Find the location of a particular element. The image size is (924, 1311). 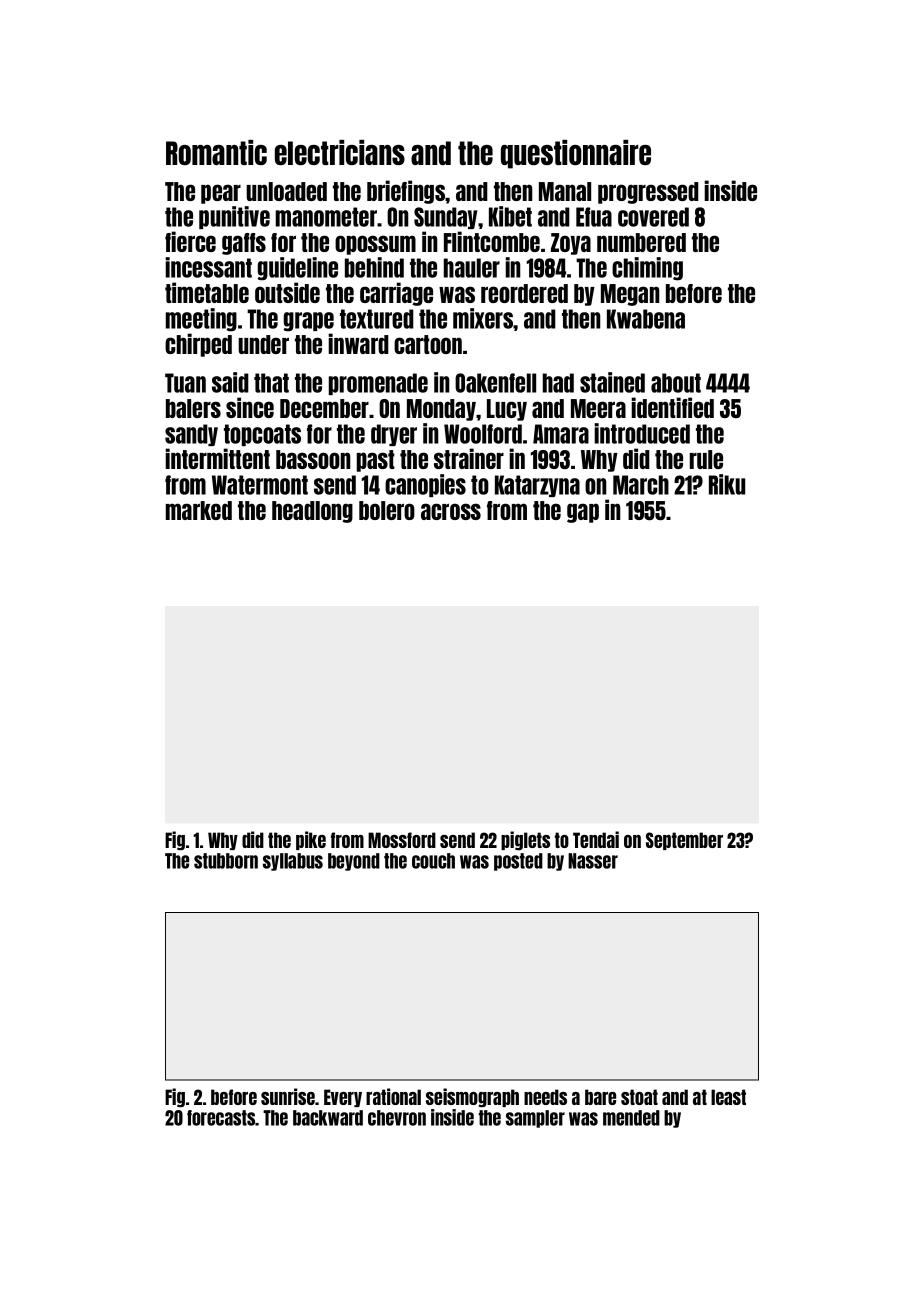

stubborn is located at coordinates (226, 861).
